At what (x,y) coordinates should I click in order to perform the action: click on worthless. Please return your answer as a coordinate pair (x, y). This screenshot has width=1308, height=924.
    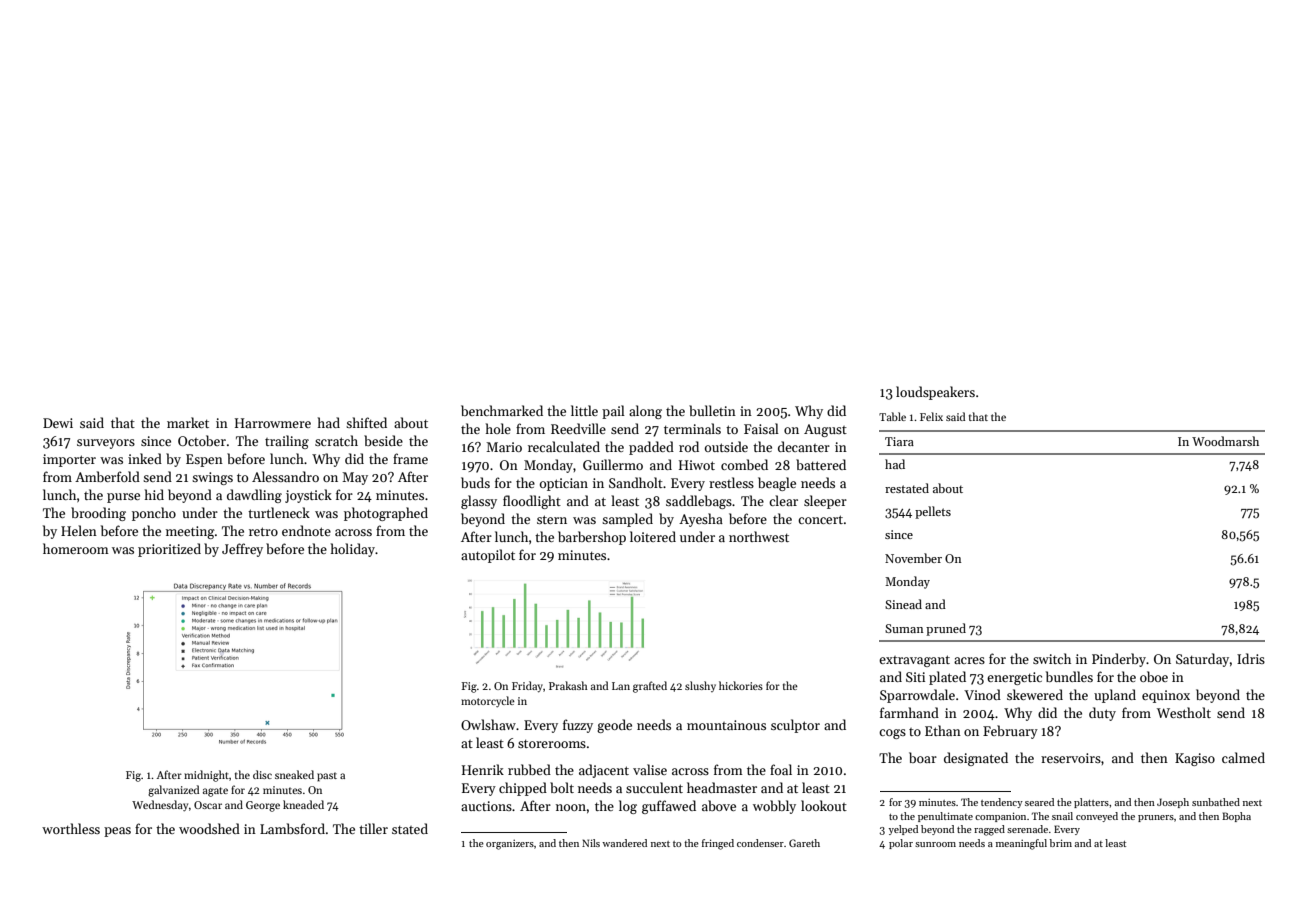
    Looking at the image, I should click on (71, 828).
